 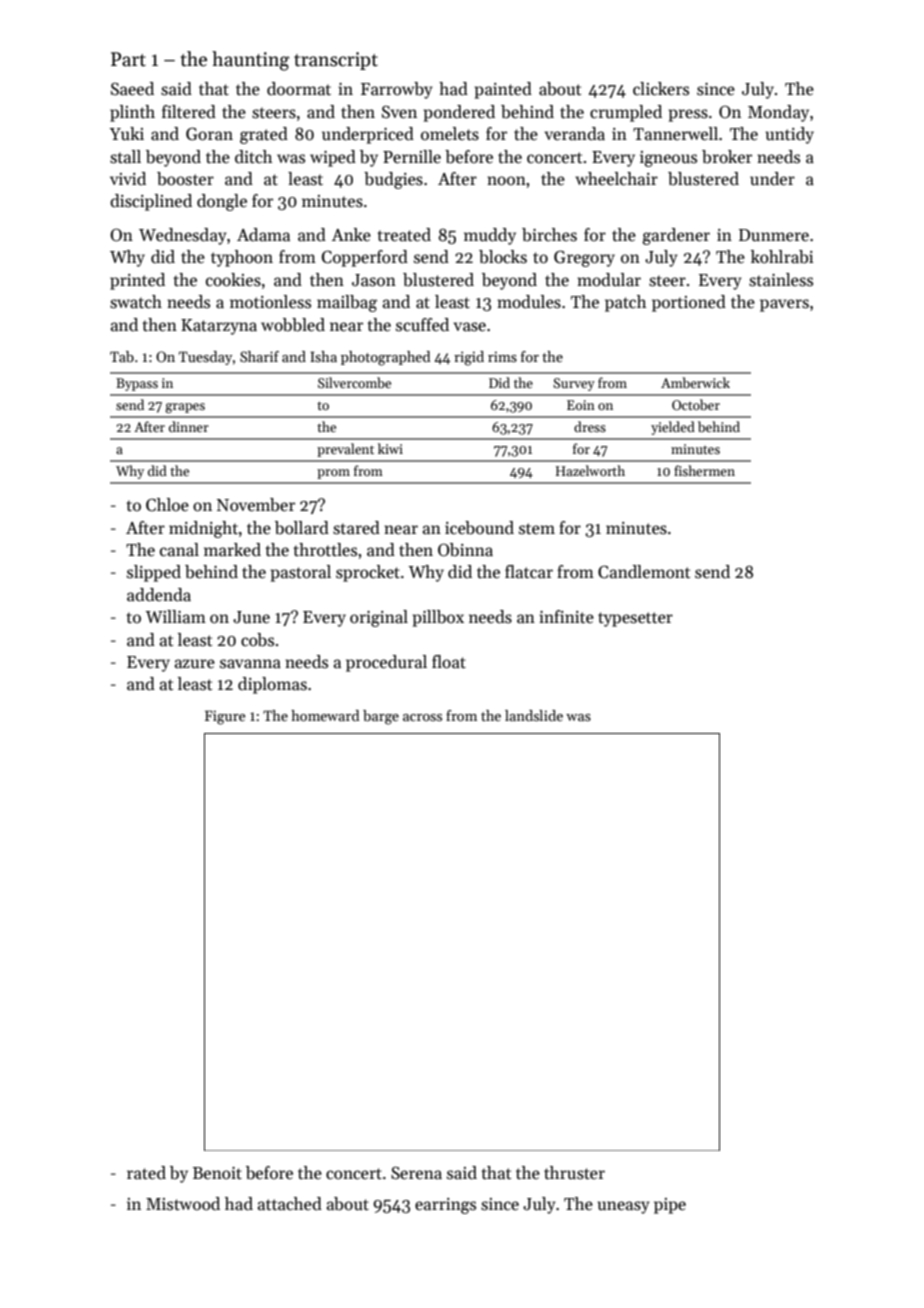 I want to click on modular, so click(x=609, y=280).
